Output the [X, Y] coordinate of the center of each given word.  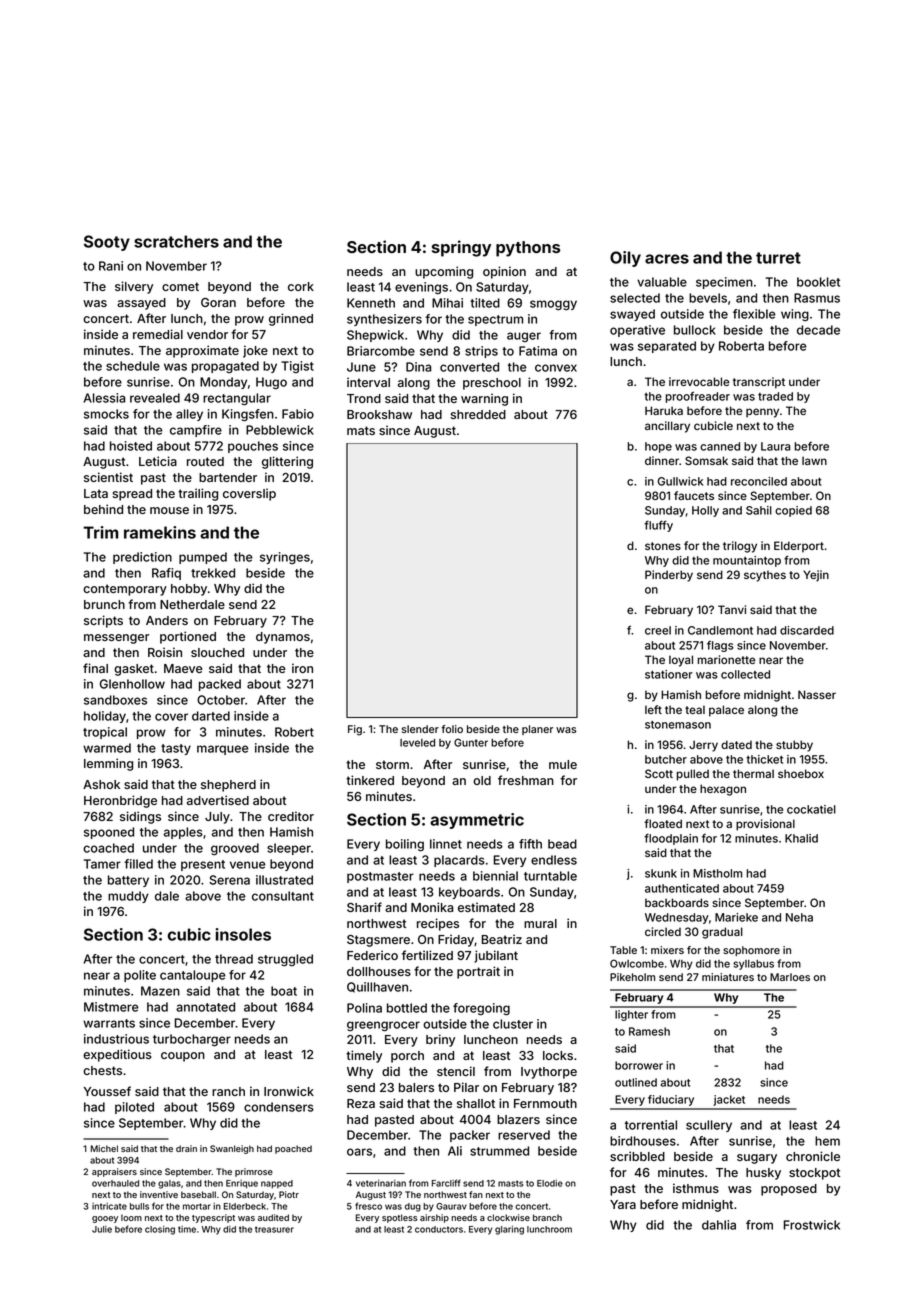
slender [420, 729]
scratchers [176, 241]
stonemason [678, 725]
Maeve [183, 668]
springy [461, 248]
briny [440, 1040]
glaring [509, 1230]
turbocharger [192, 1040]
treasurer [274, 1229]
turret [778, 258]
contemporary [125, 590]
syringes [285, 558]
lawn [814, 460]
